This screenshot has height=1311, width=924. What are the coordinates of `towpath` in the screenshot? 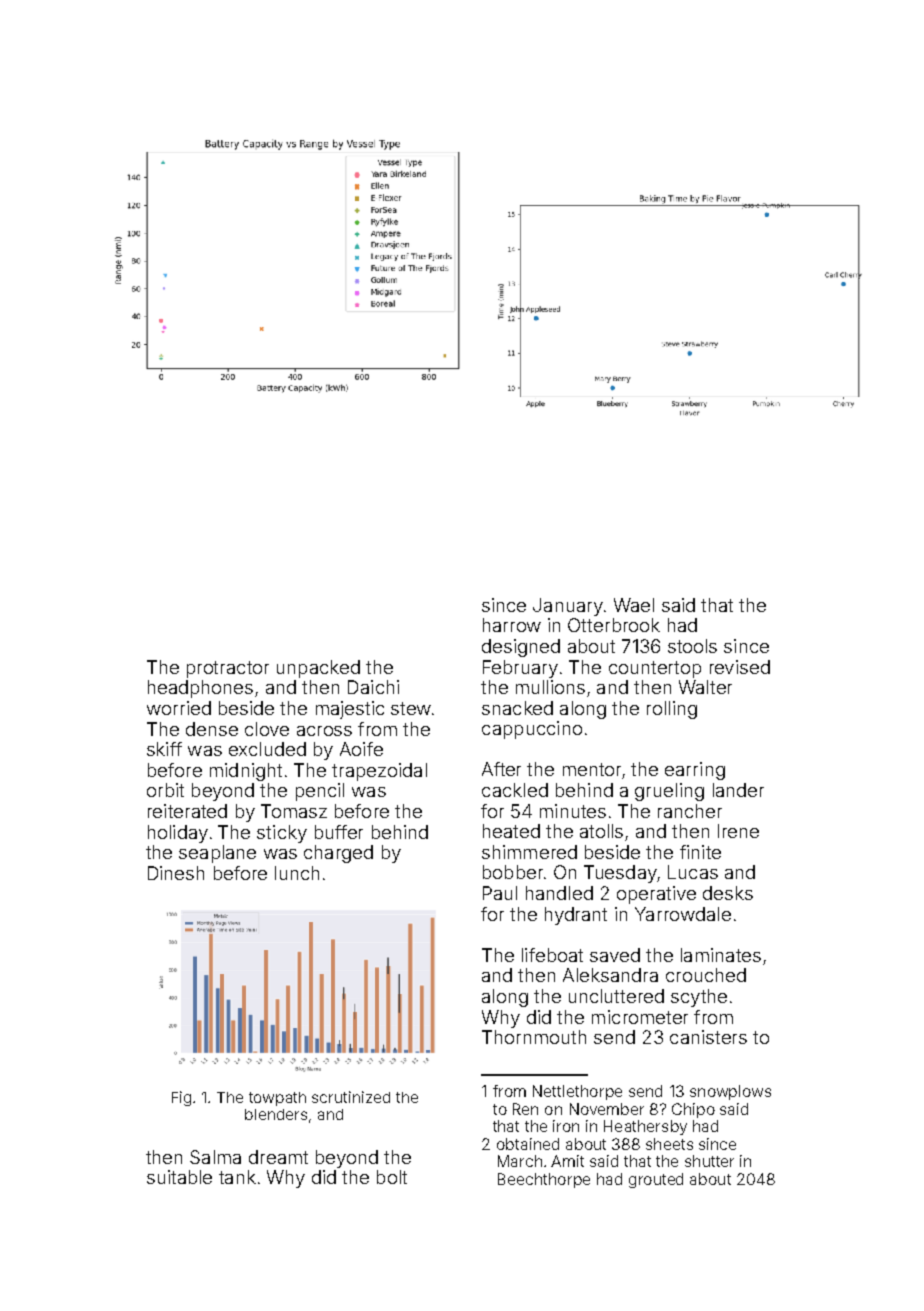 It's located at (277, 1099).
